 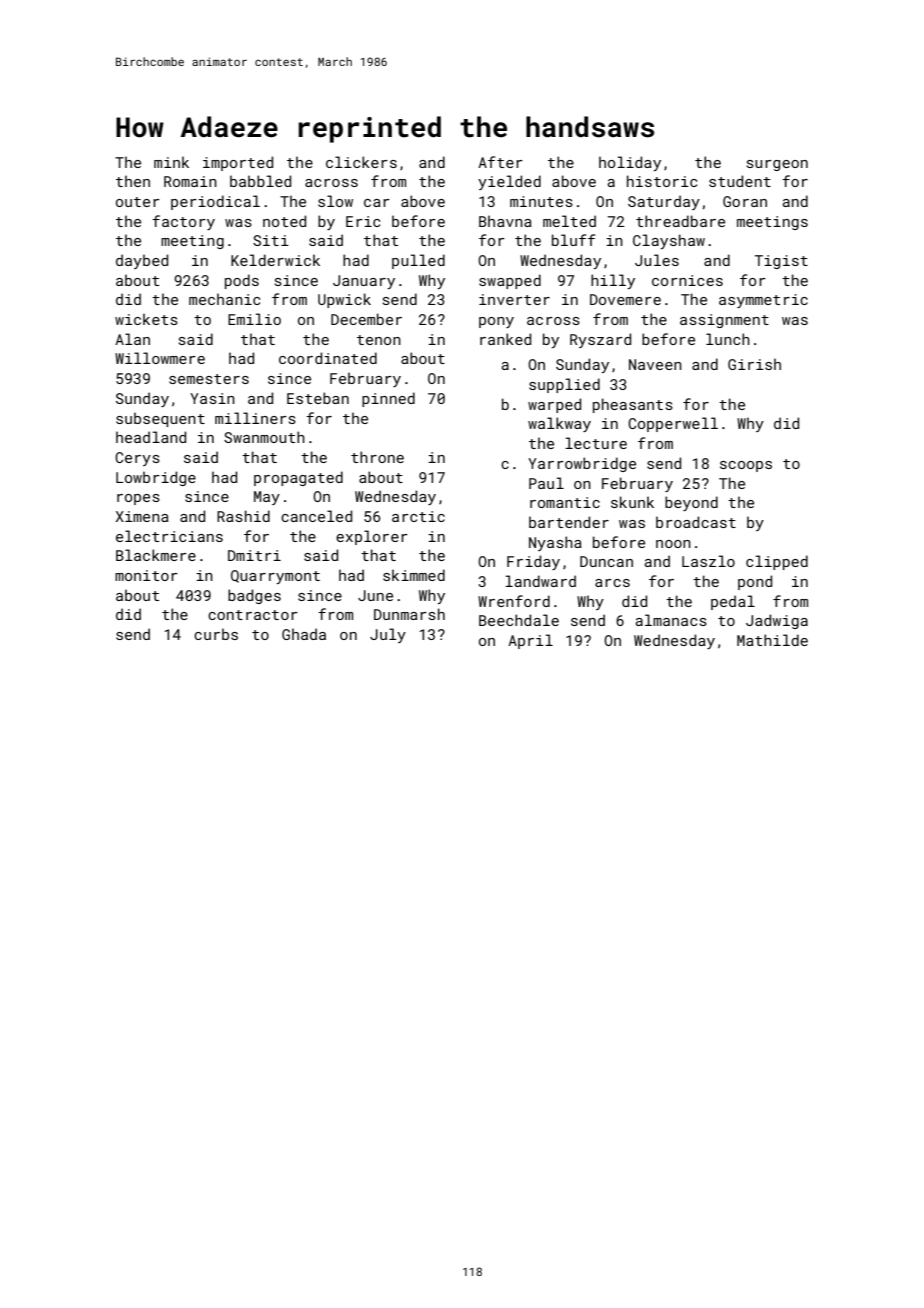 I want to click on periodical, so click(x=215, y=202).
